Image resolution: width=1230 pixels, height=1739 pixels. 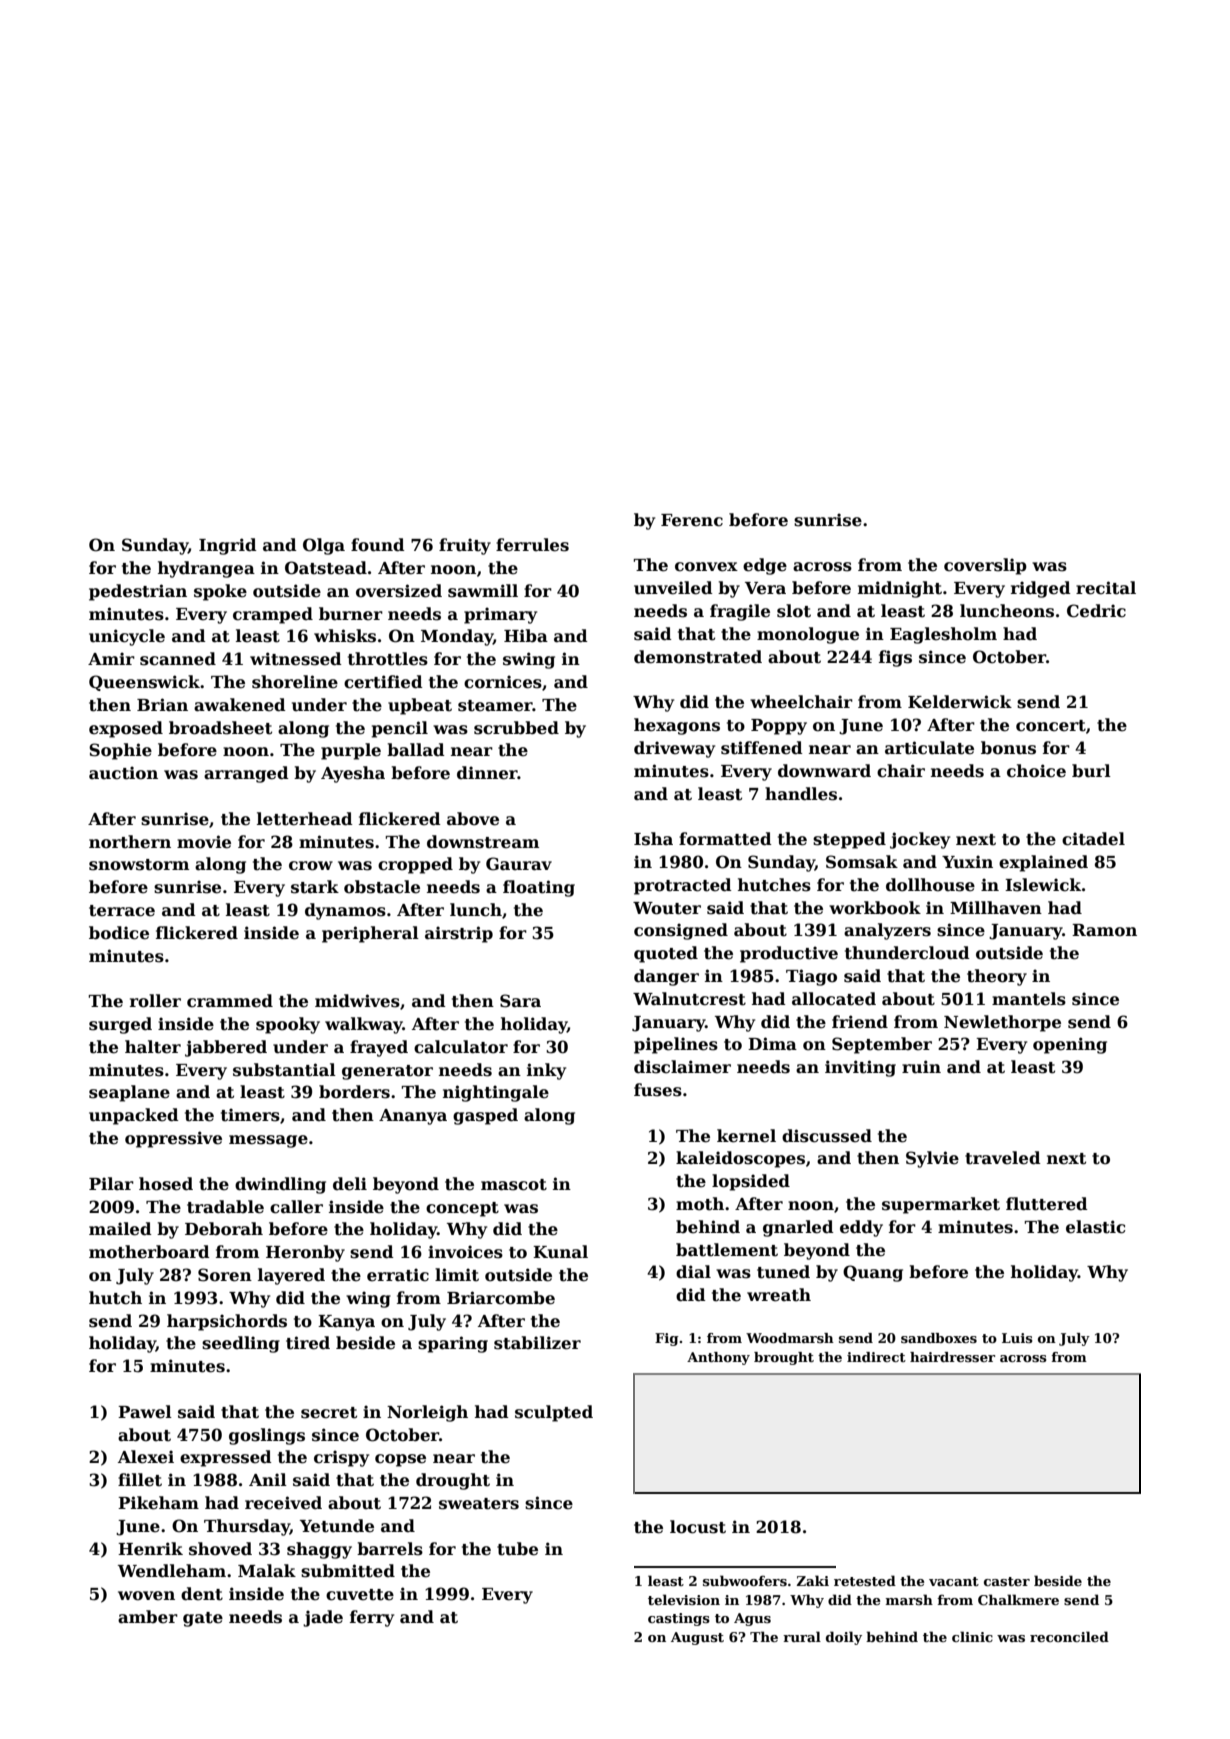 What do you see at coordinates (697, 1638) in the screenshot?
I see `August` at bounding box center [697, 1638].
